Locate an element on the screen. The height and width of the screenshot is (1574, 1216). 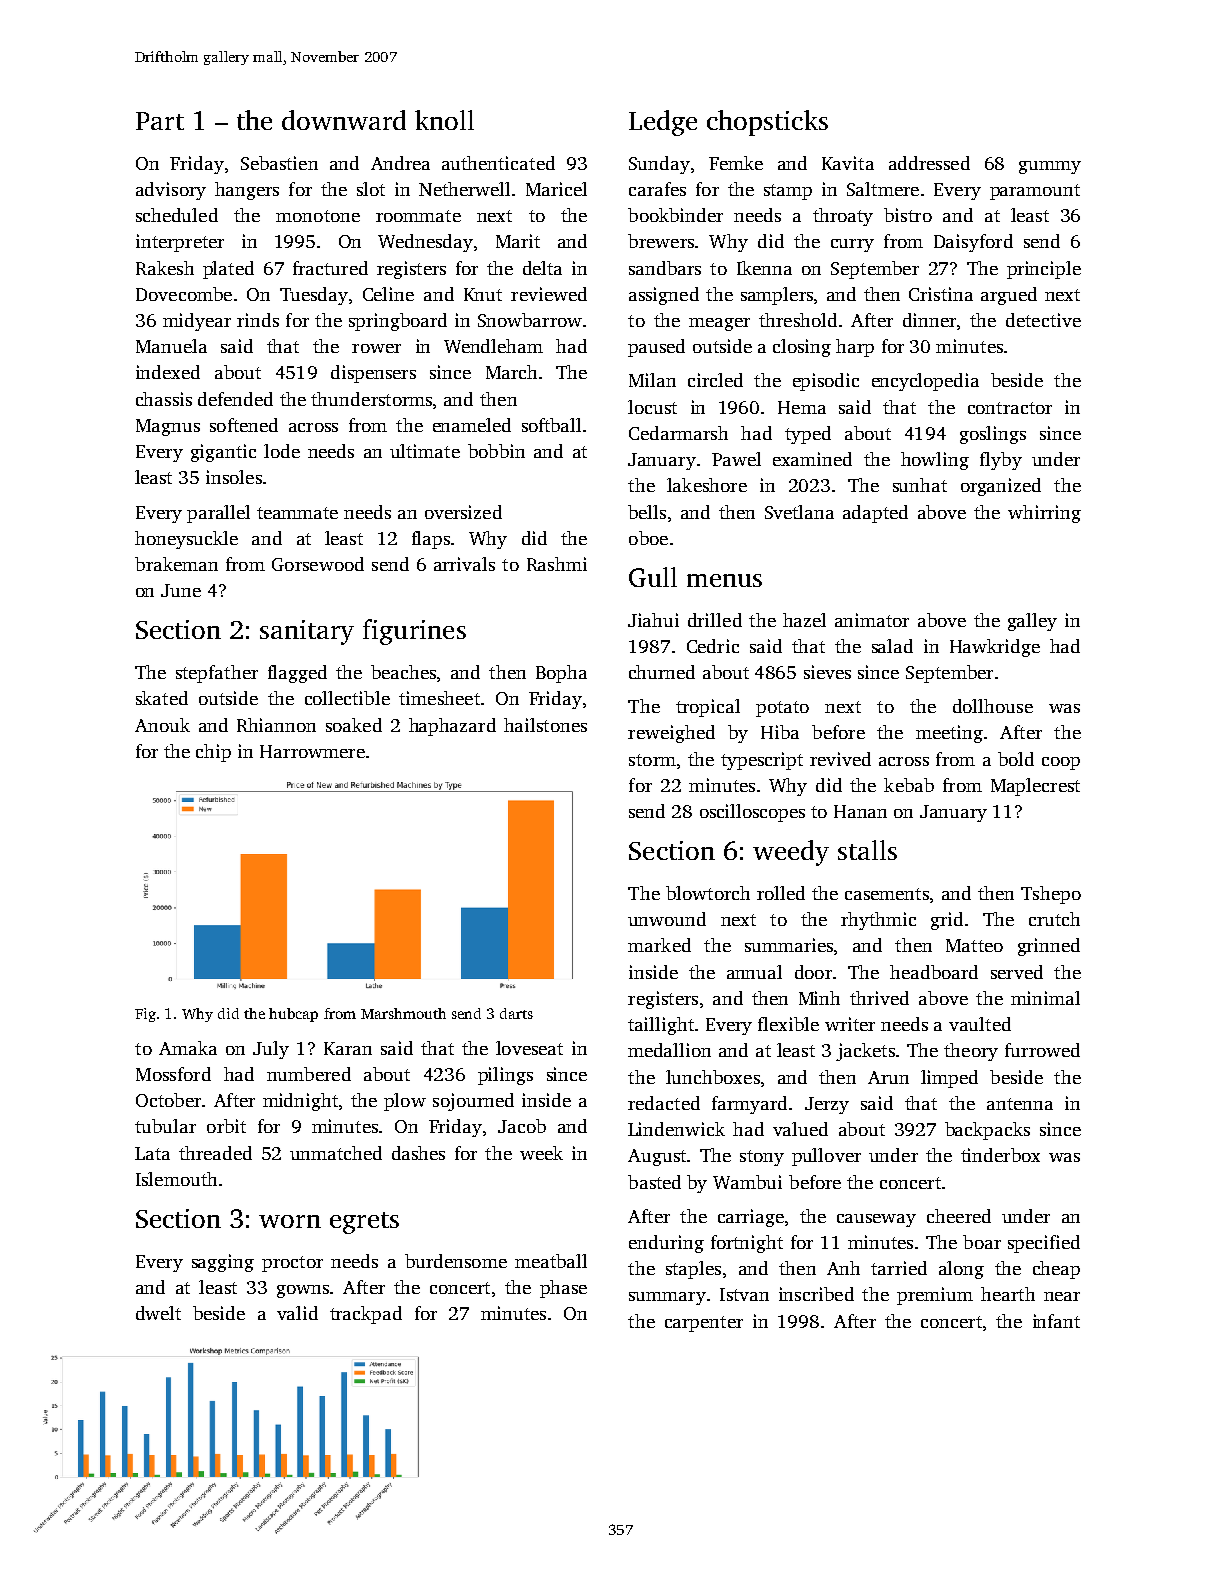
brakeman is located at coordinates (176, 564).
